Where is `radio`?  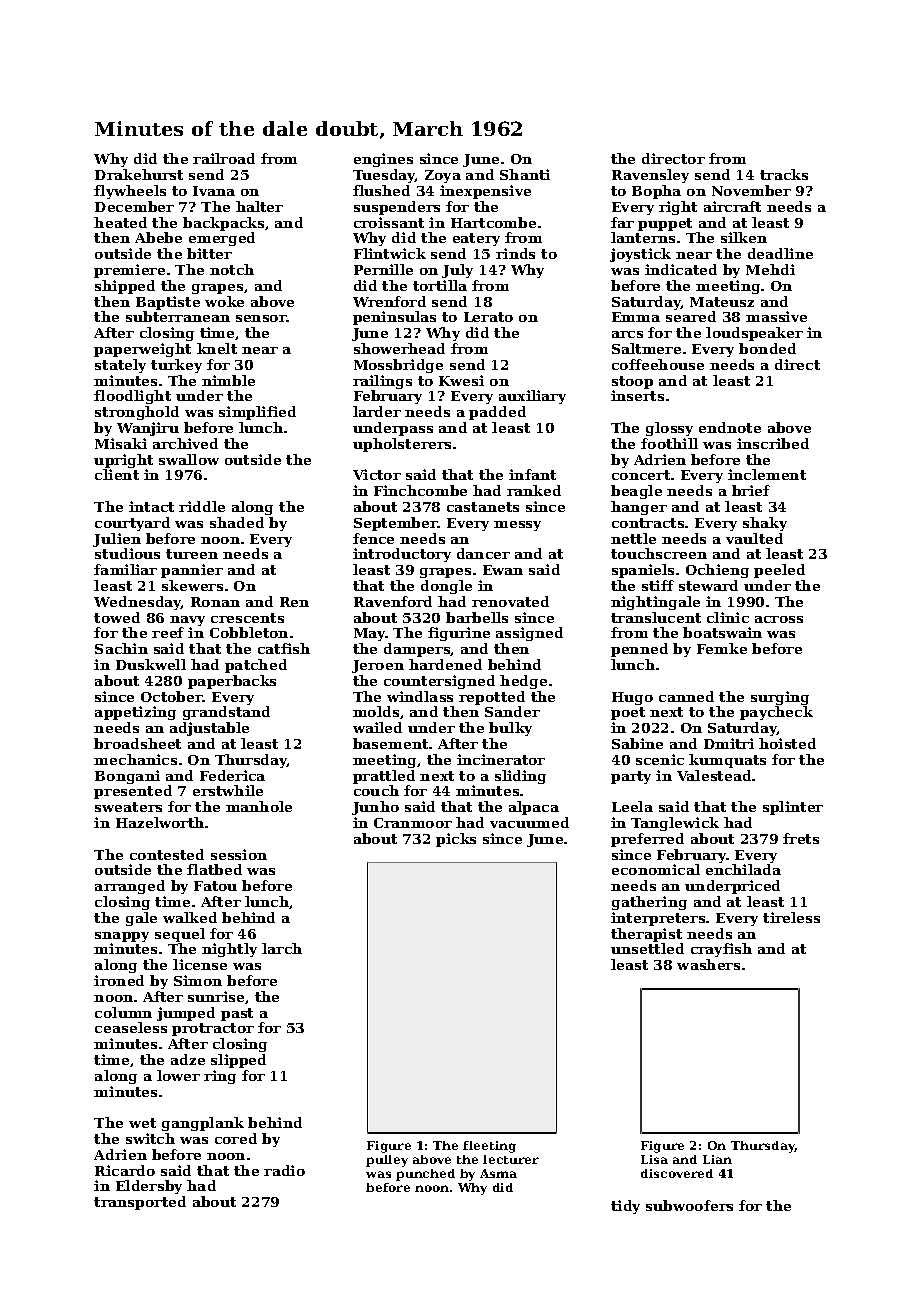
radio is located at coordinates (284, 1170).
